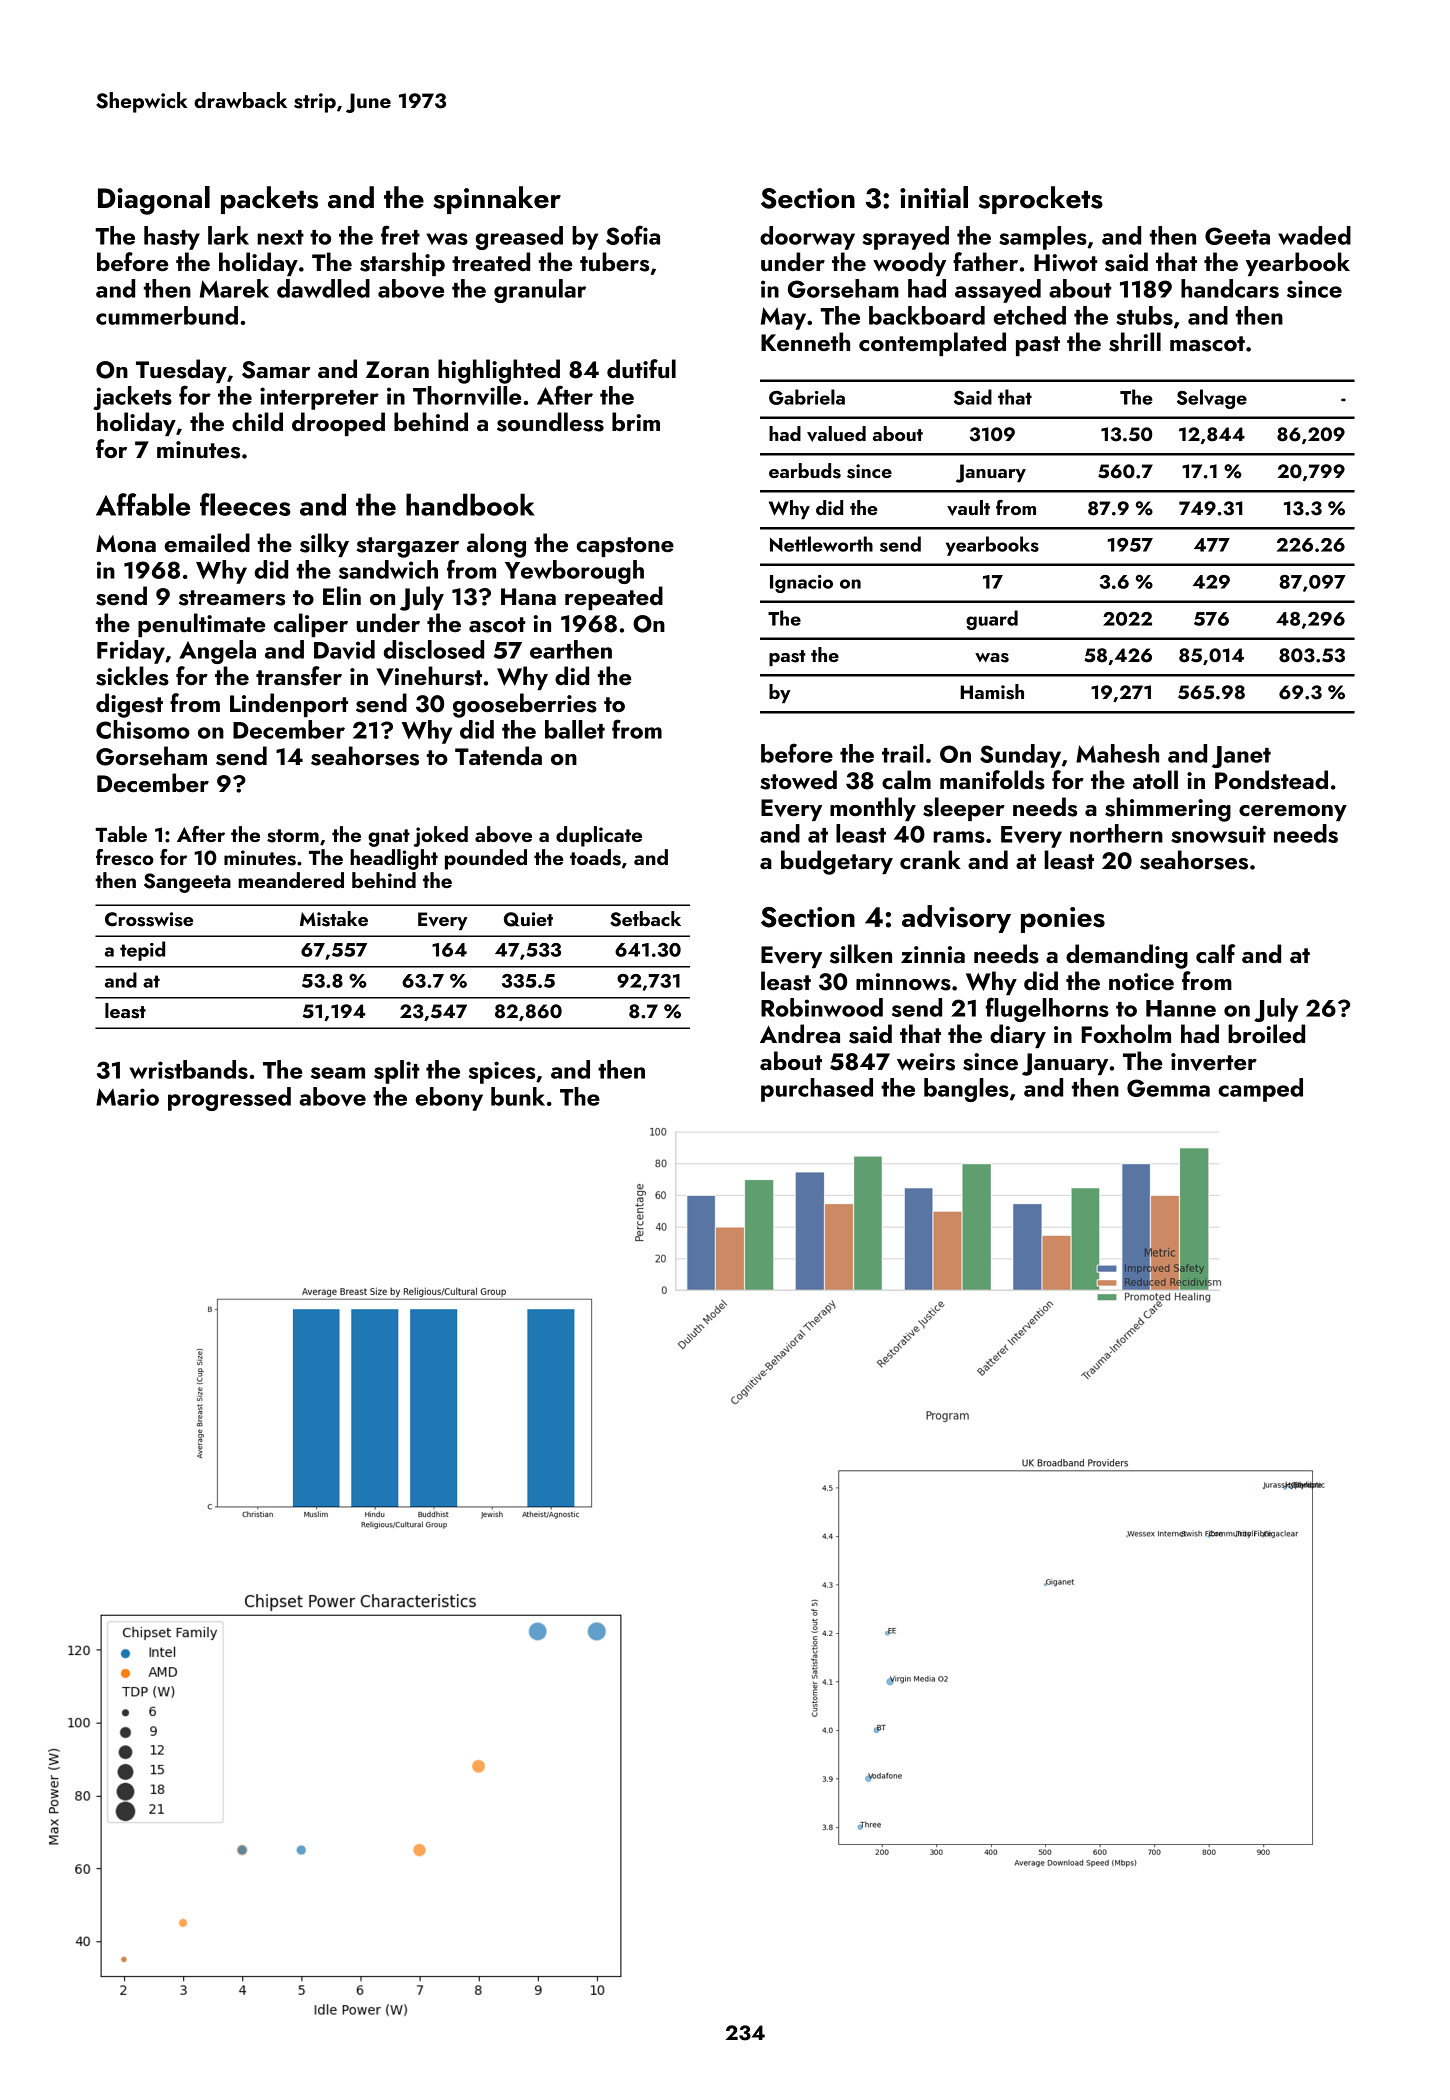 Image resolution: width=1450 pixels, height=2100 pixels. What do you see at coordinates (934, 197) in the document?
I see `initial` at bounding box center [934, 197].
